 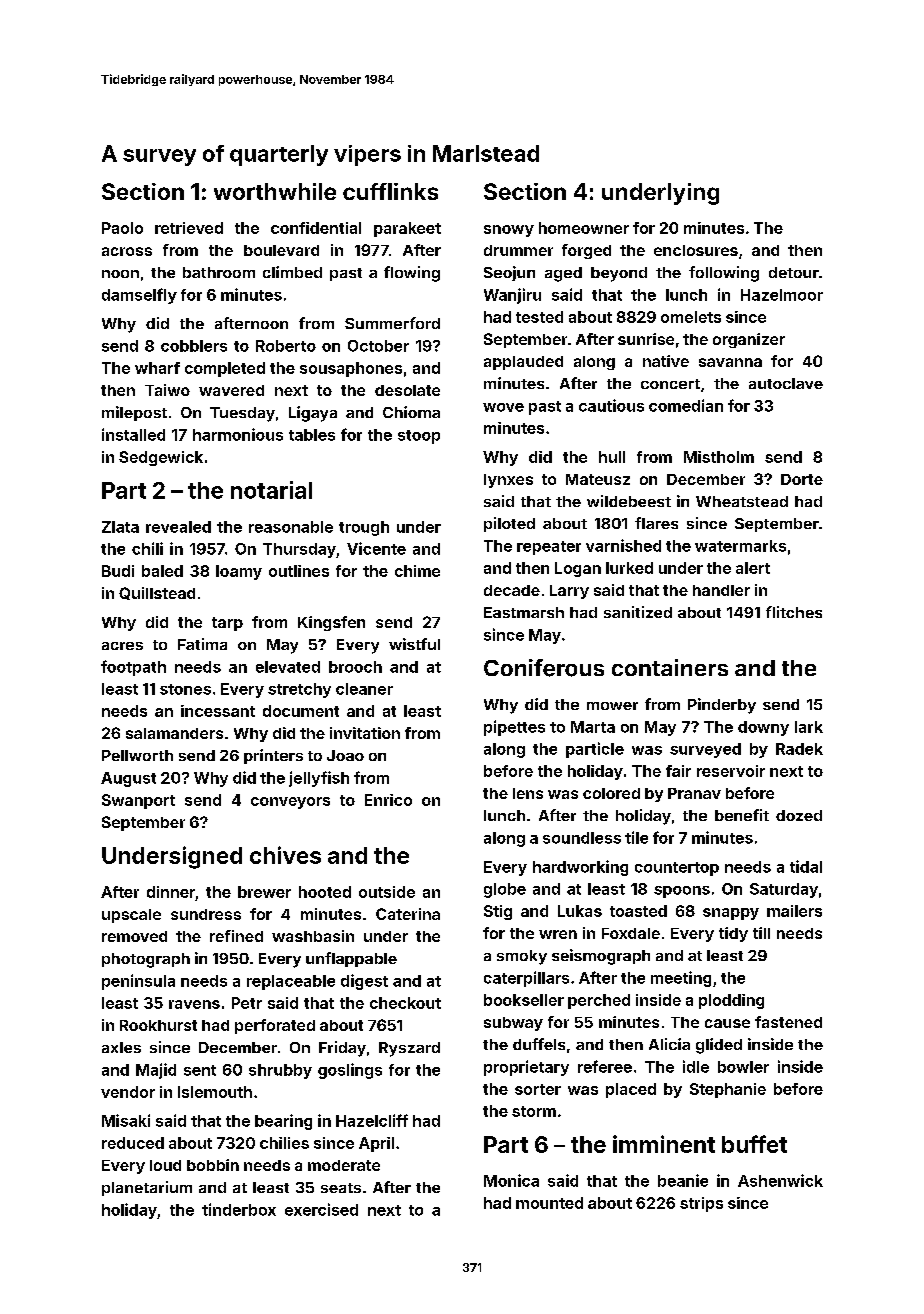 I want to click on enclosures, so click(x=696, y=250).
